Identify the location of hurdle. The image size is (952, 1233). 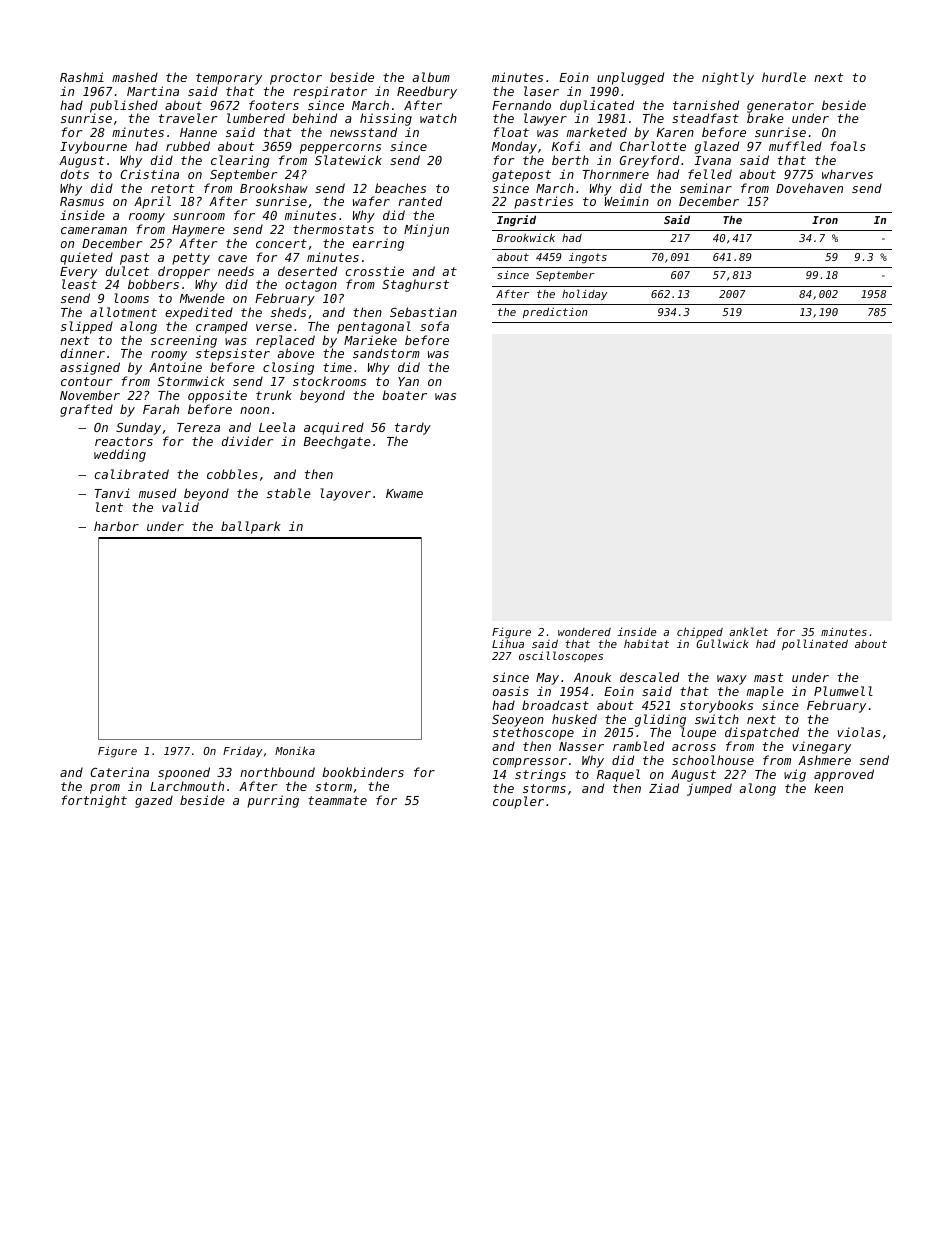
(784, 77).
